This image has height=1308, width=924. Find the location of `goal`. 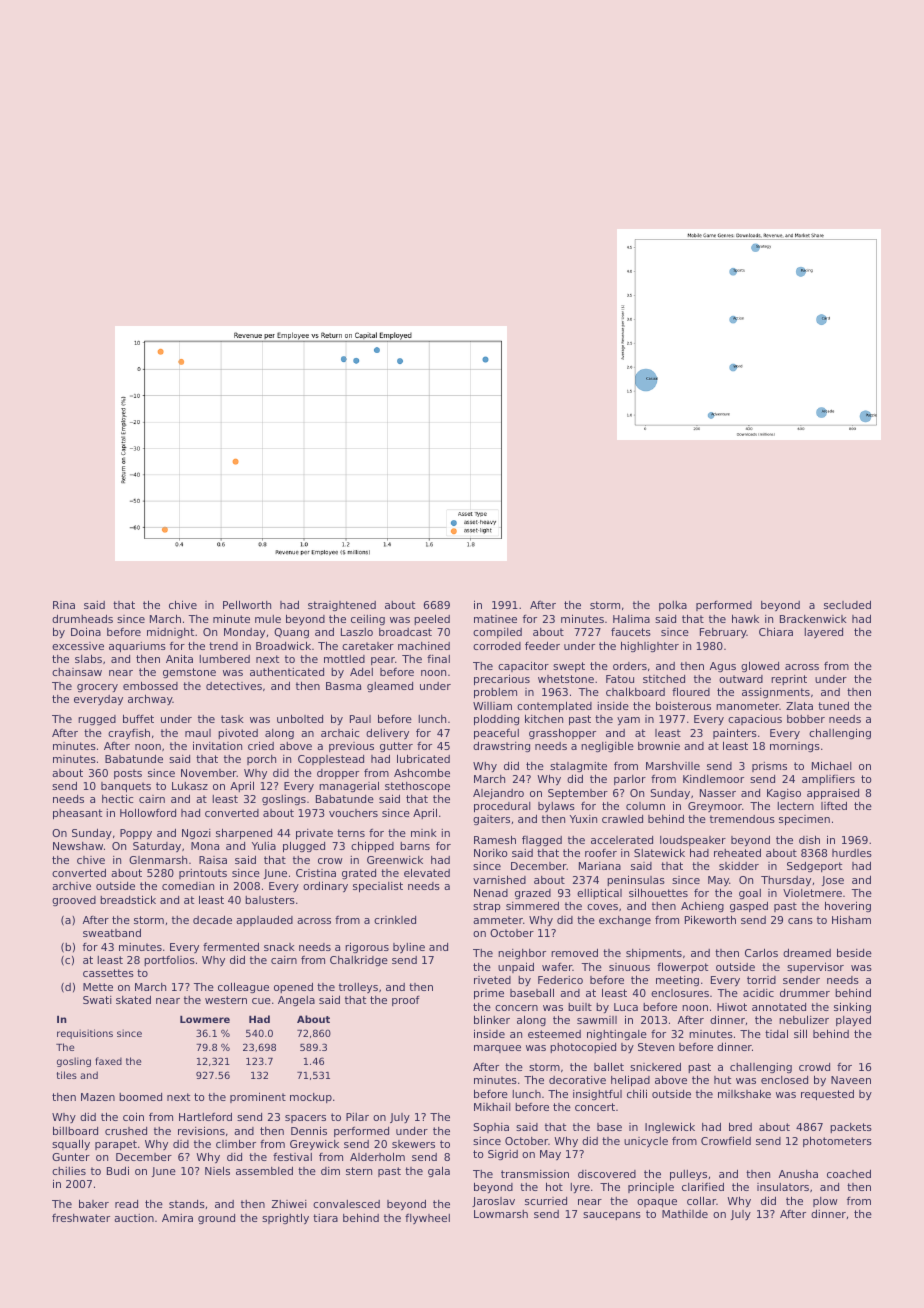

goal is located at coordinates (750, 894).
